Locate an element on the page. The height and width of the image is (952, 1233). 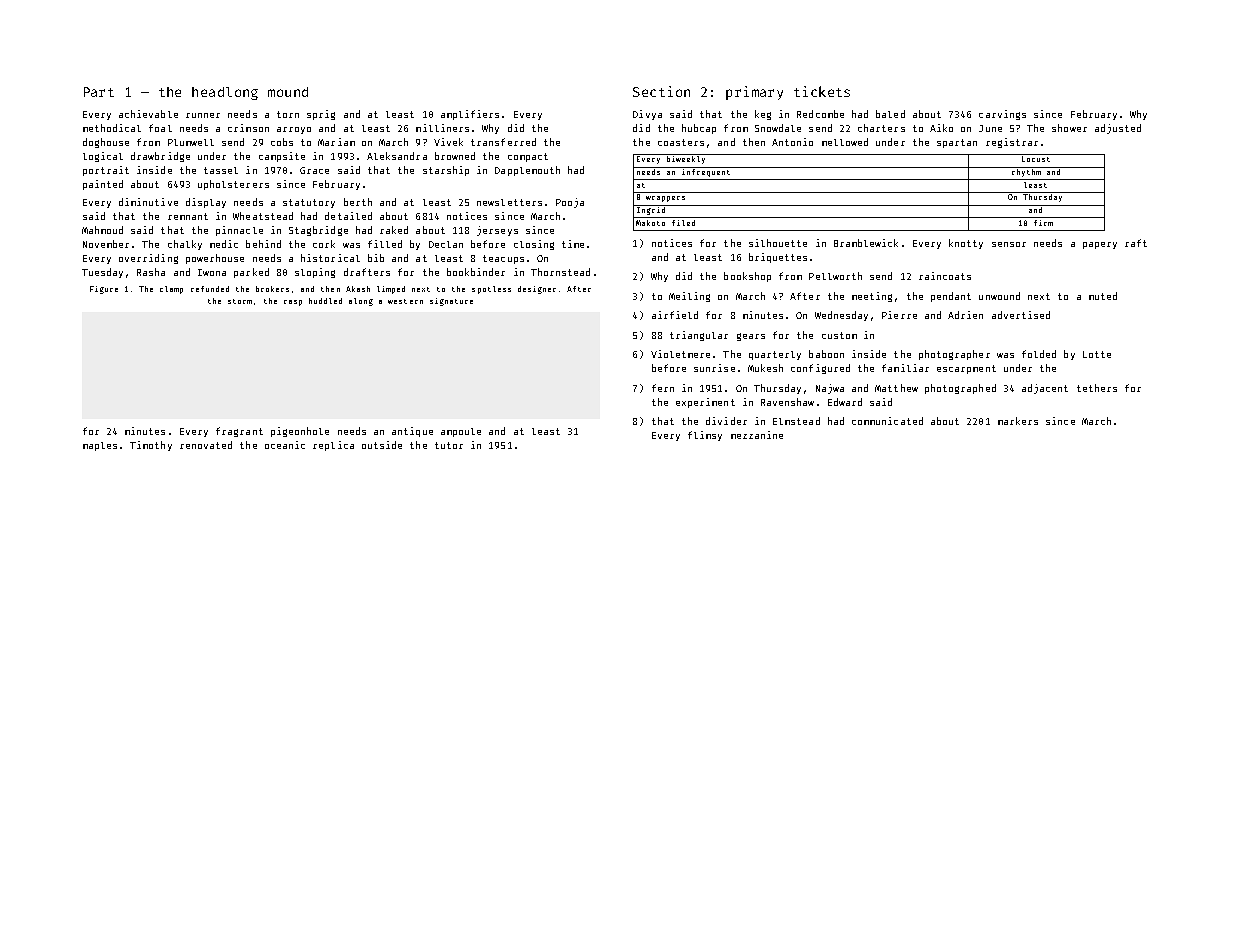
triangular is located at coordinates (699, 336).
